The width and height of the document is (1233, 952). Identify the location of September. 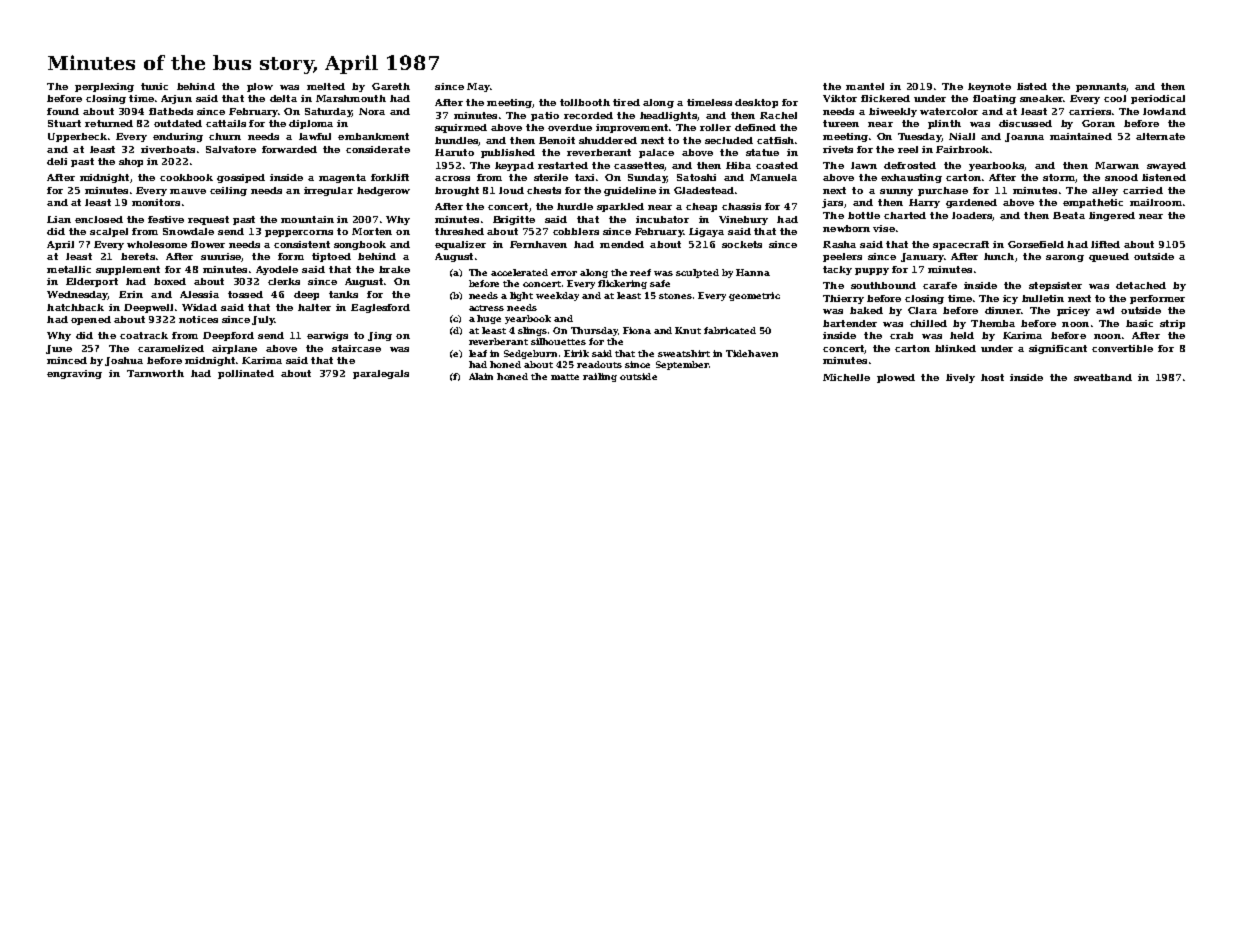
(682, 365).
